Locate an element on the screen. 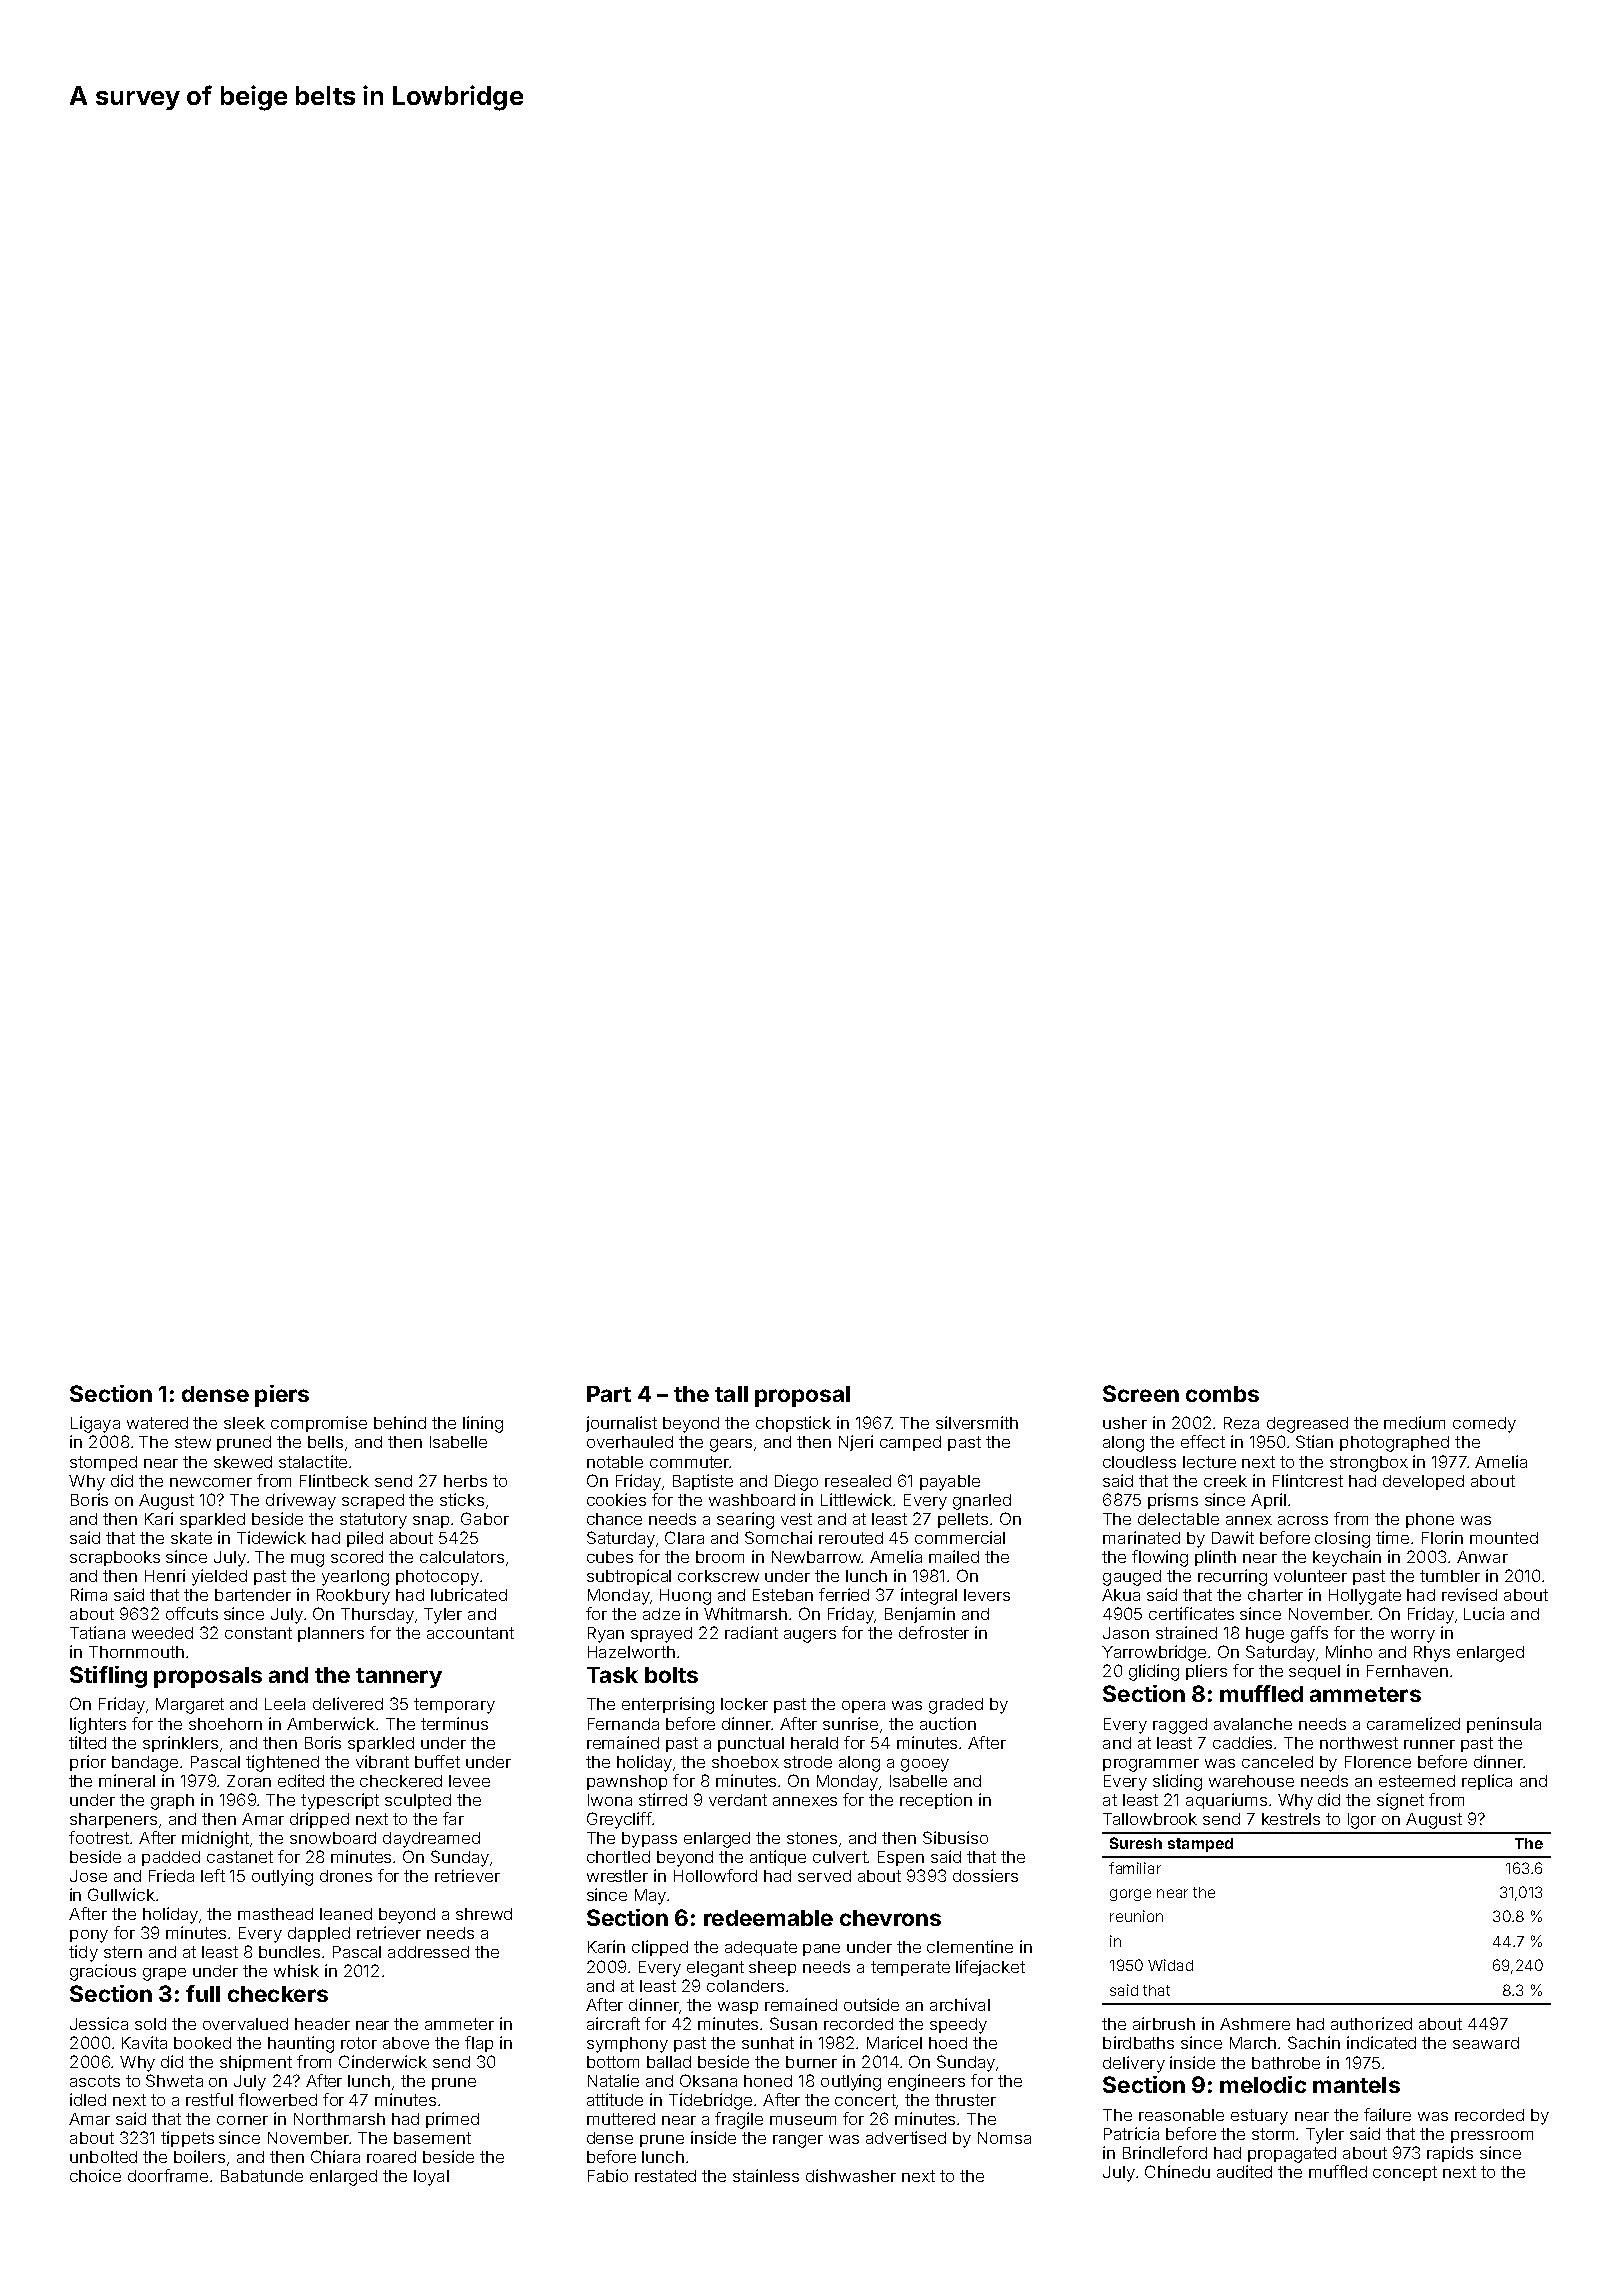 The width and height of the screenshot is (1620, 2292). loyal is located at coordinates (431, 2178).
